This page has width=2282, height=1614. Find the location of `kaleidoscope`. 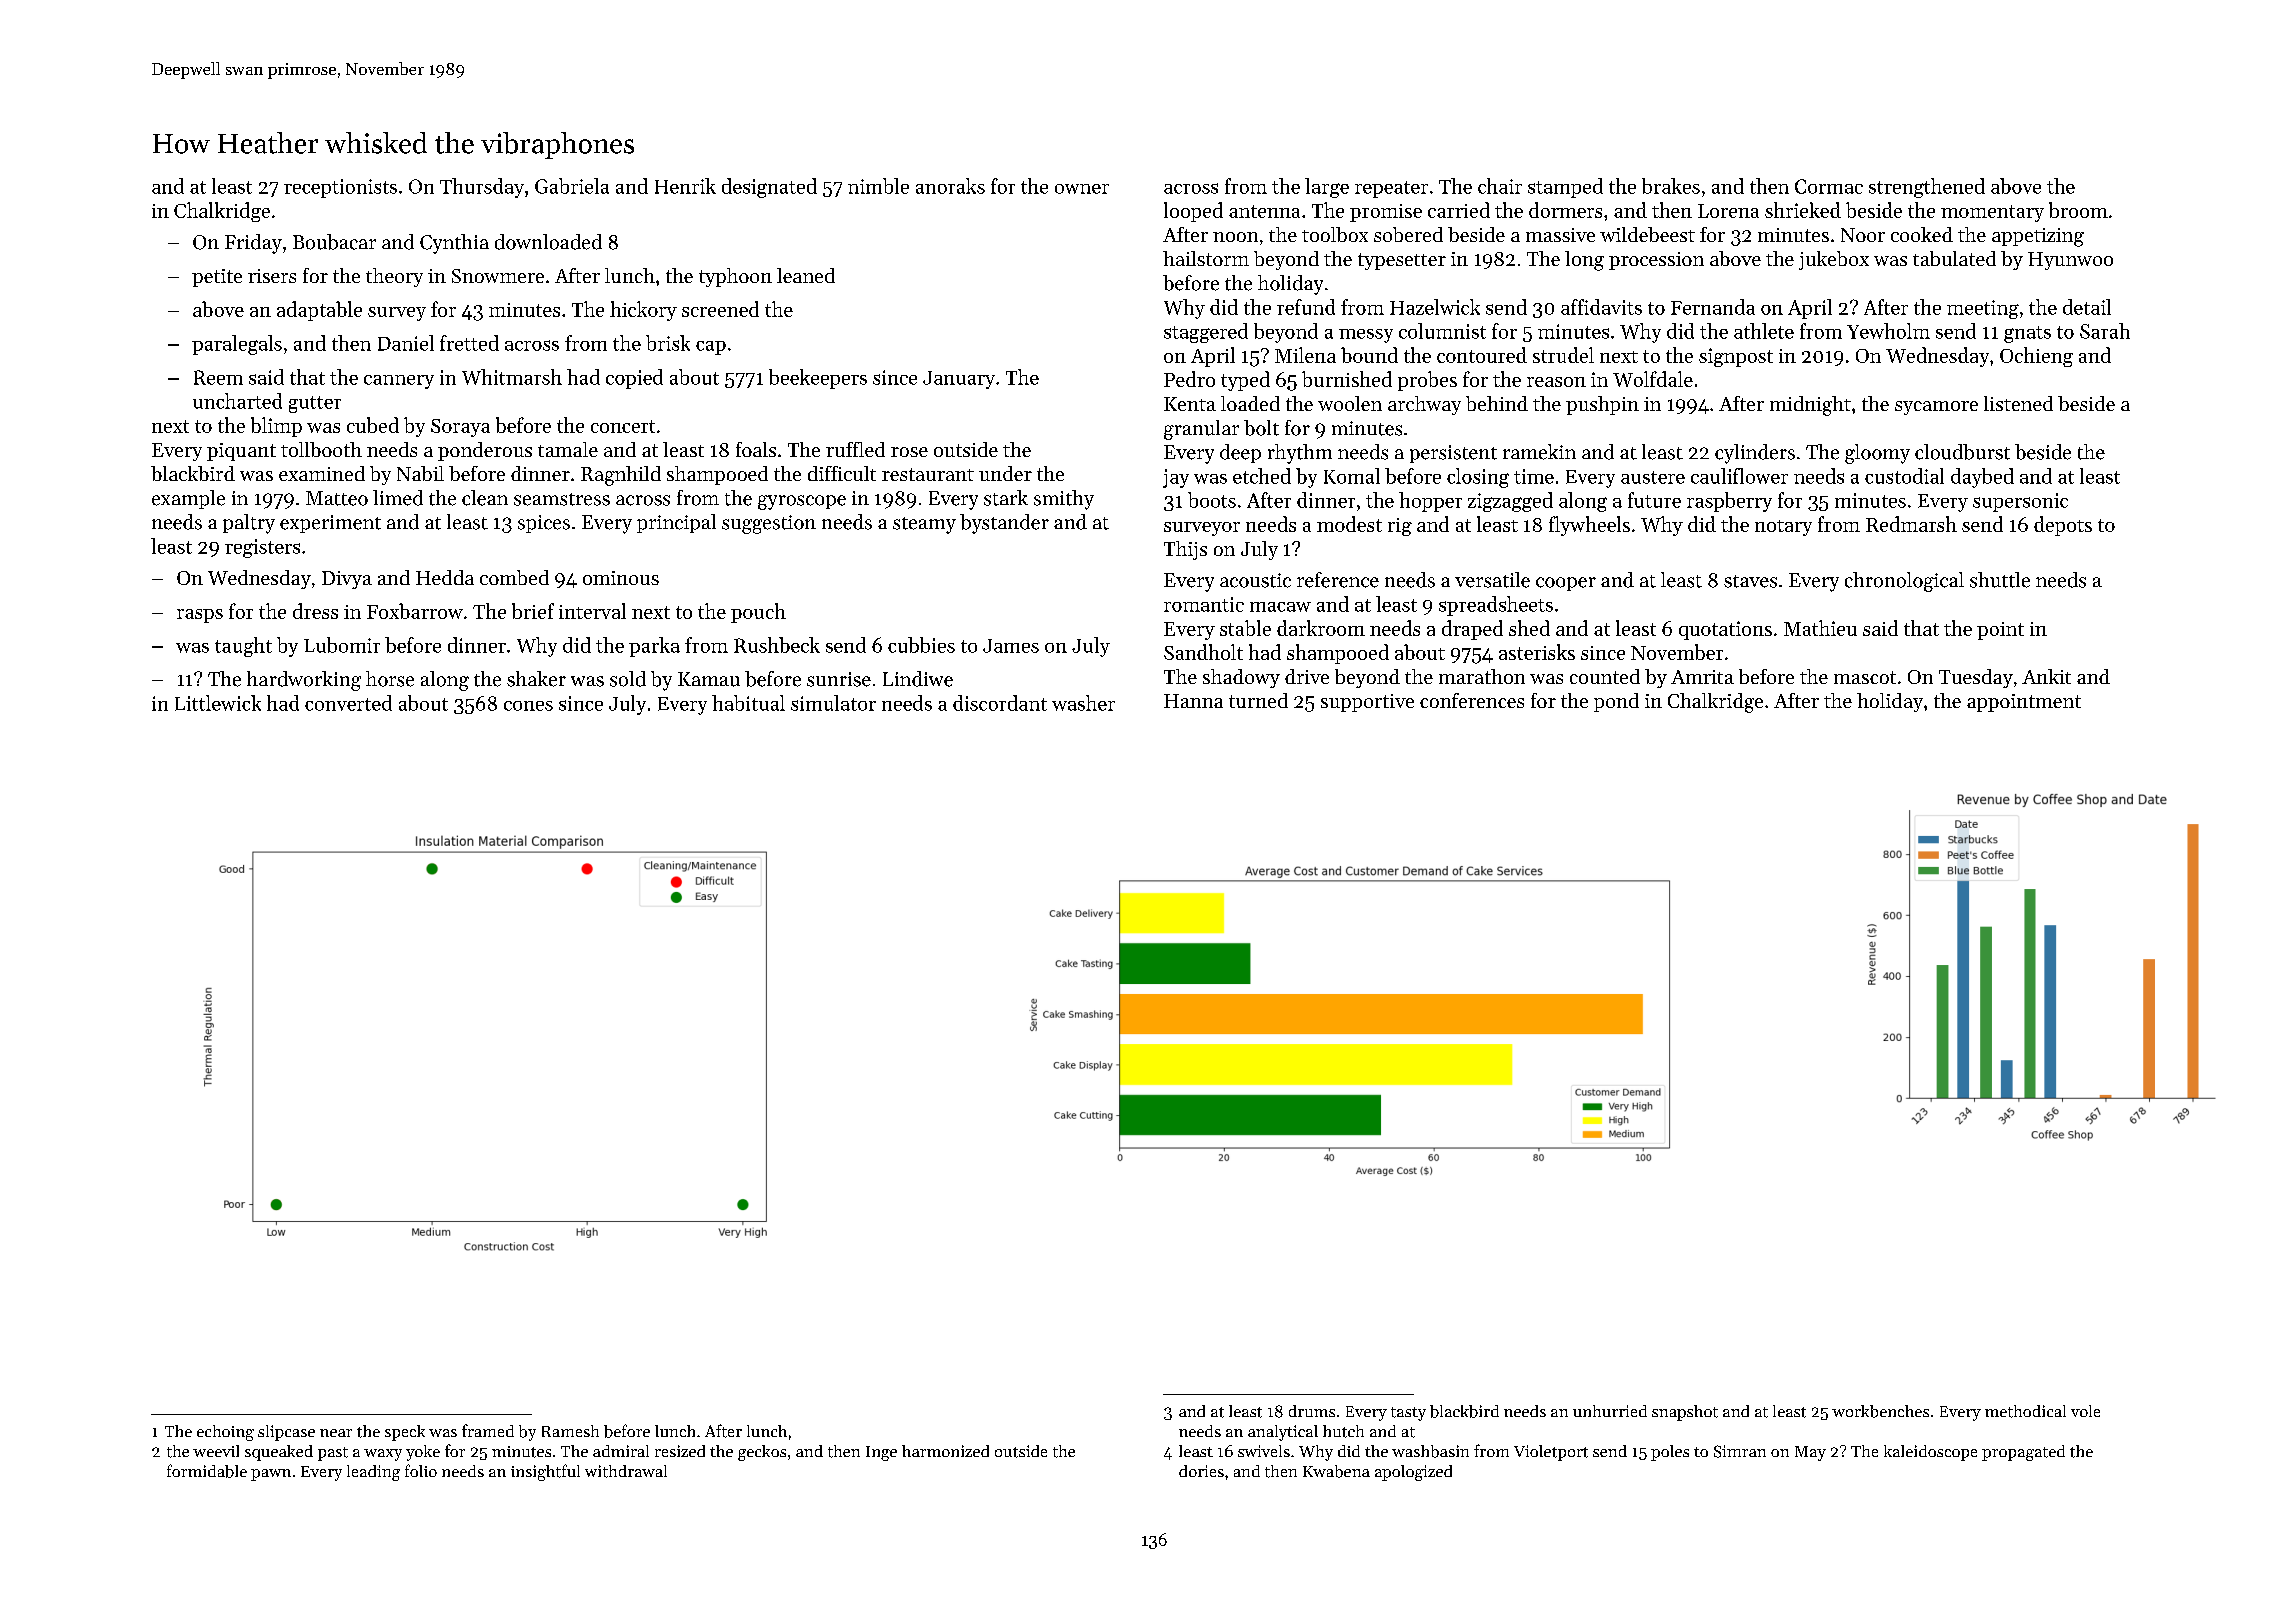

kaleidoscope is located at coordinates (1930, 1453).
